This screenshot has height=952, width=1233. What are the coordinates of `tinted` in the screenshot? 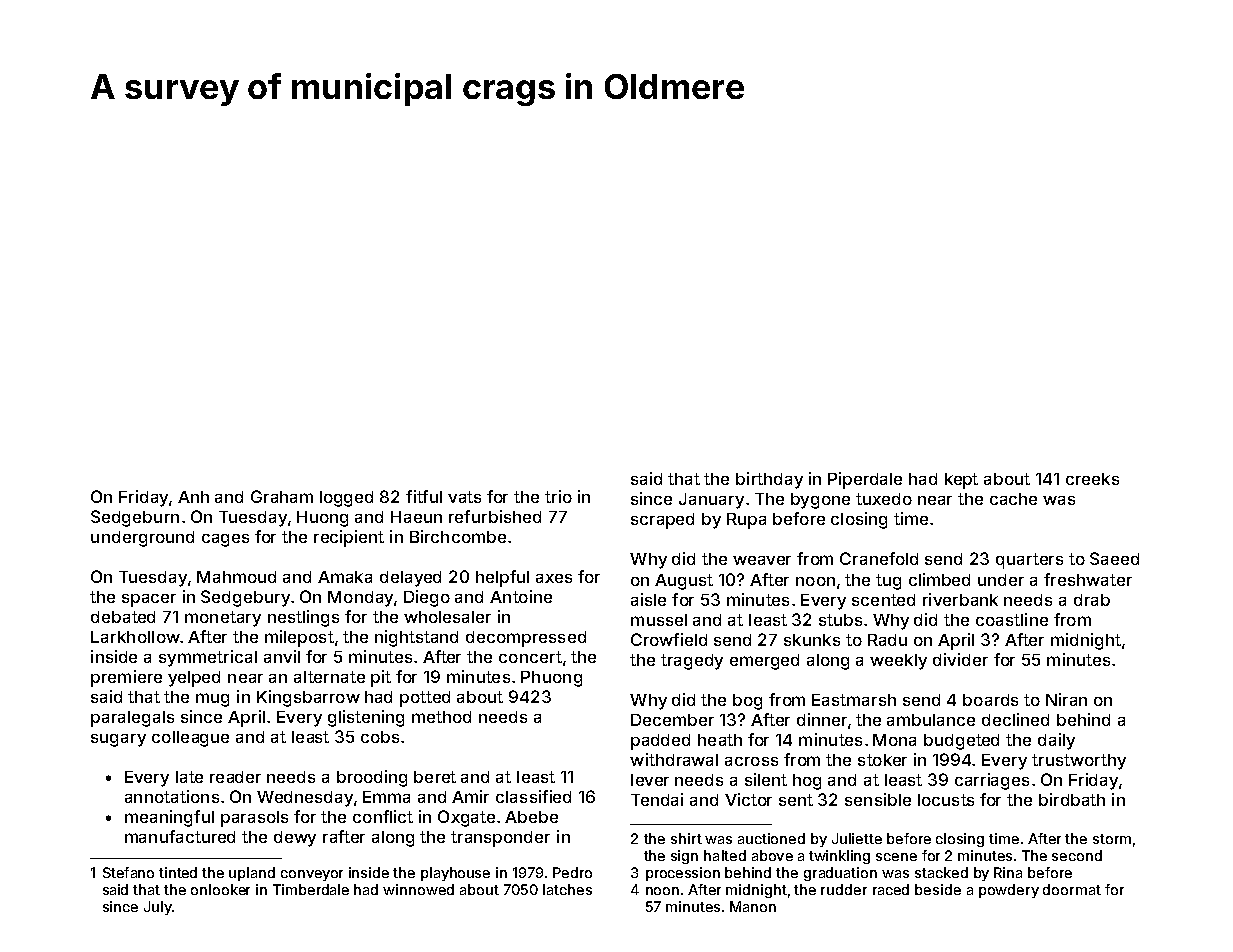 It's located at (178, 872).
